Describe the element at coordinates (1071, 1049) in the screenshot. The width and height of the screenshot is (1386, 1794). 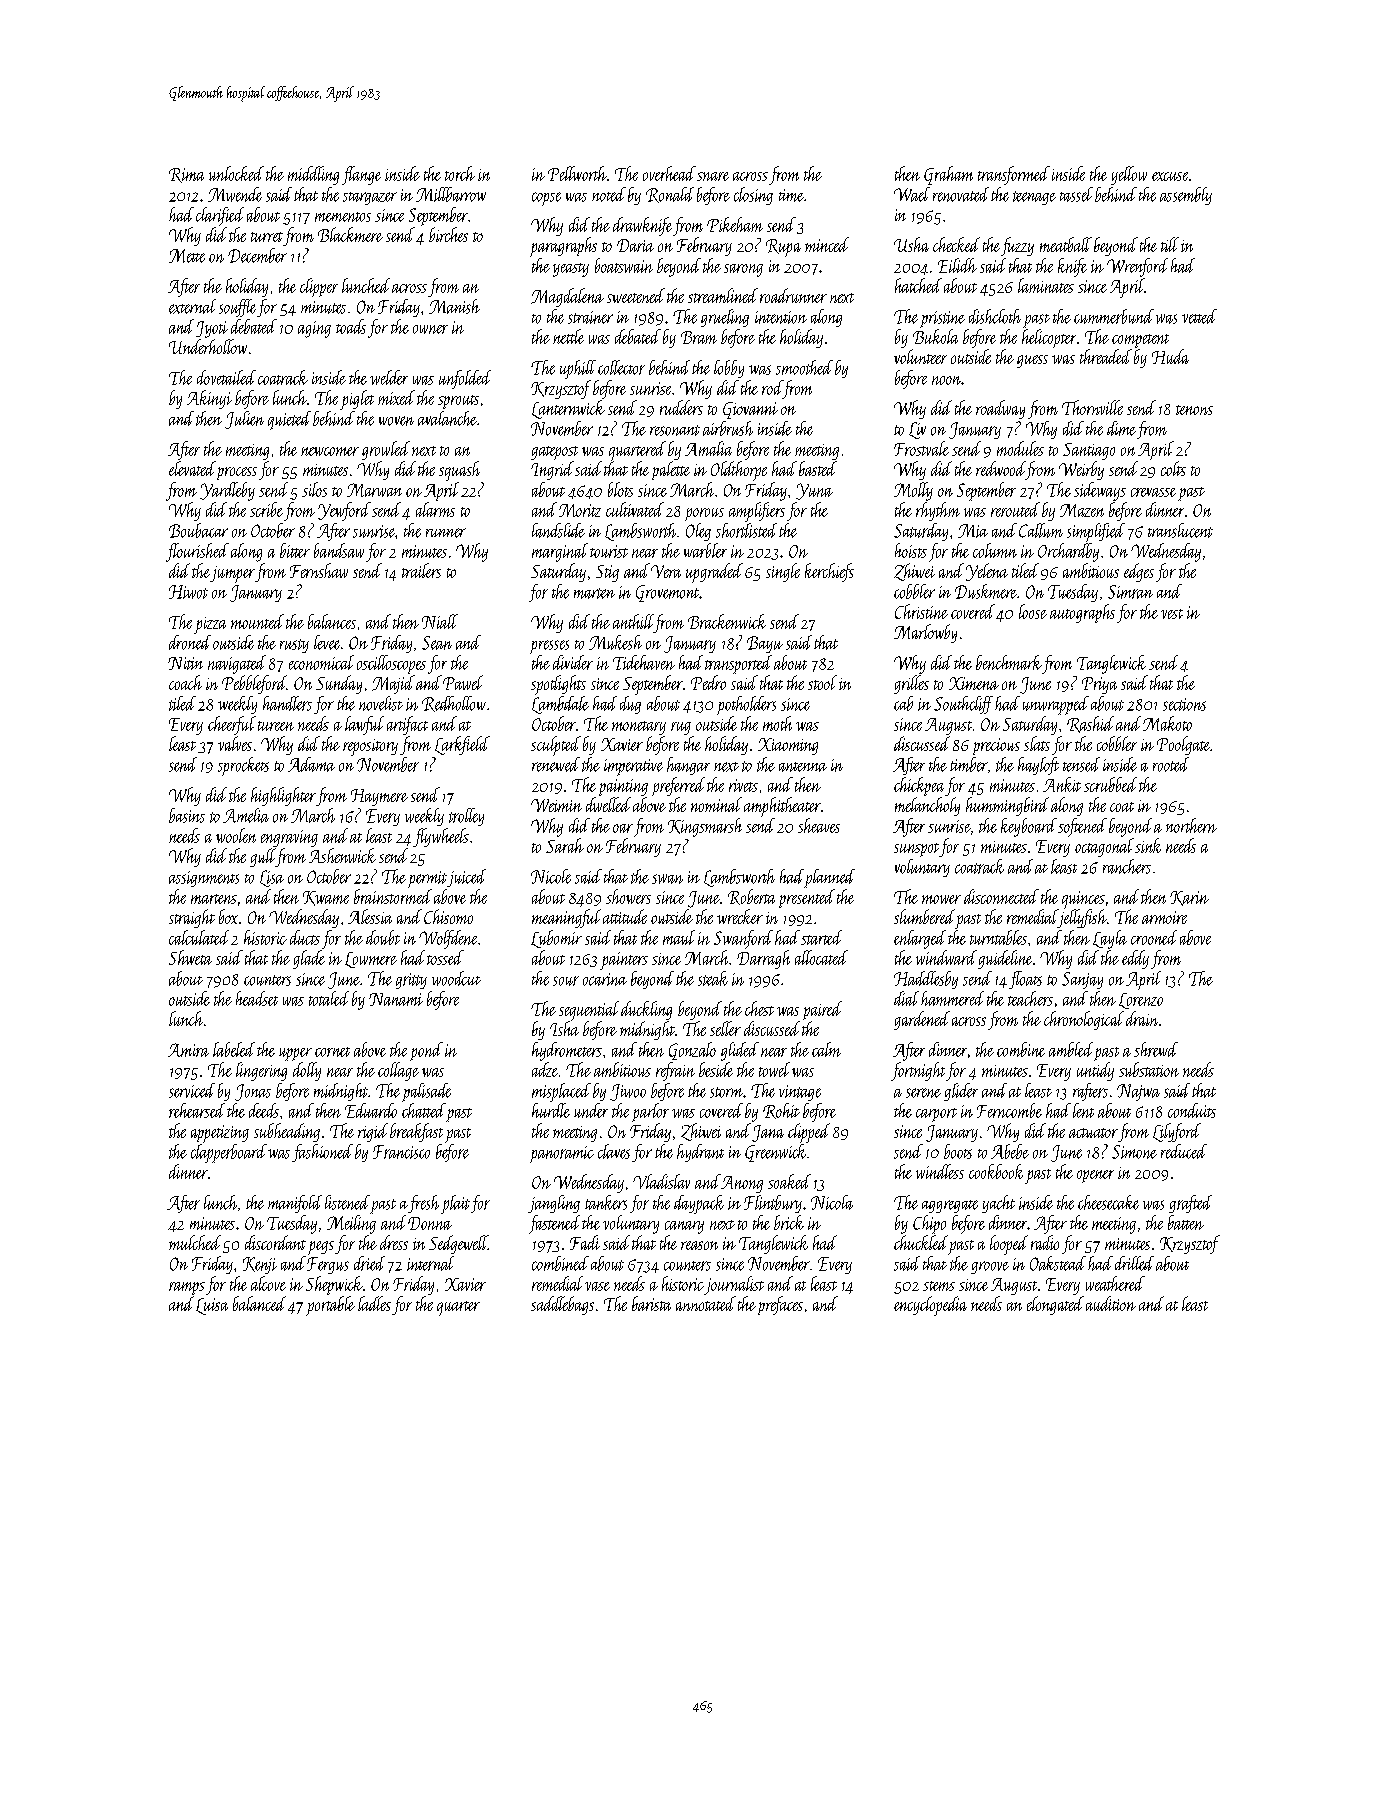
I see `ambled` at that location.
